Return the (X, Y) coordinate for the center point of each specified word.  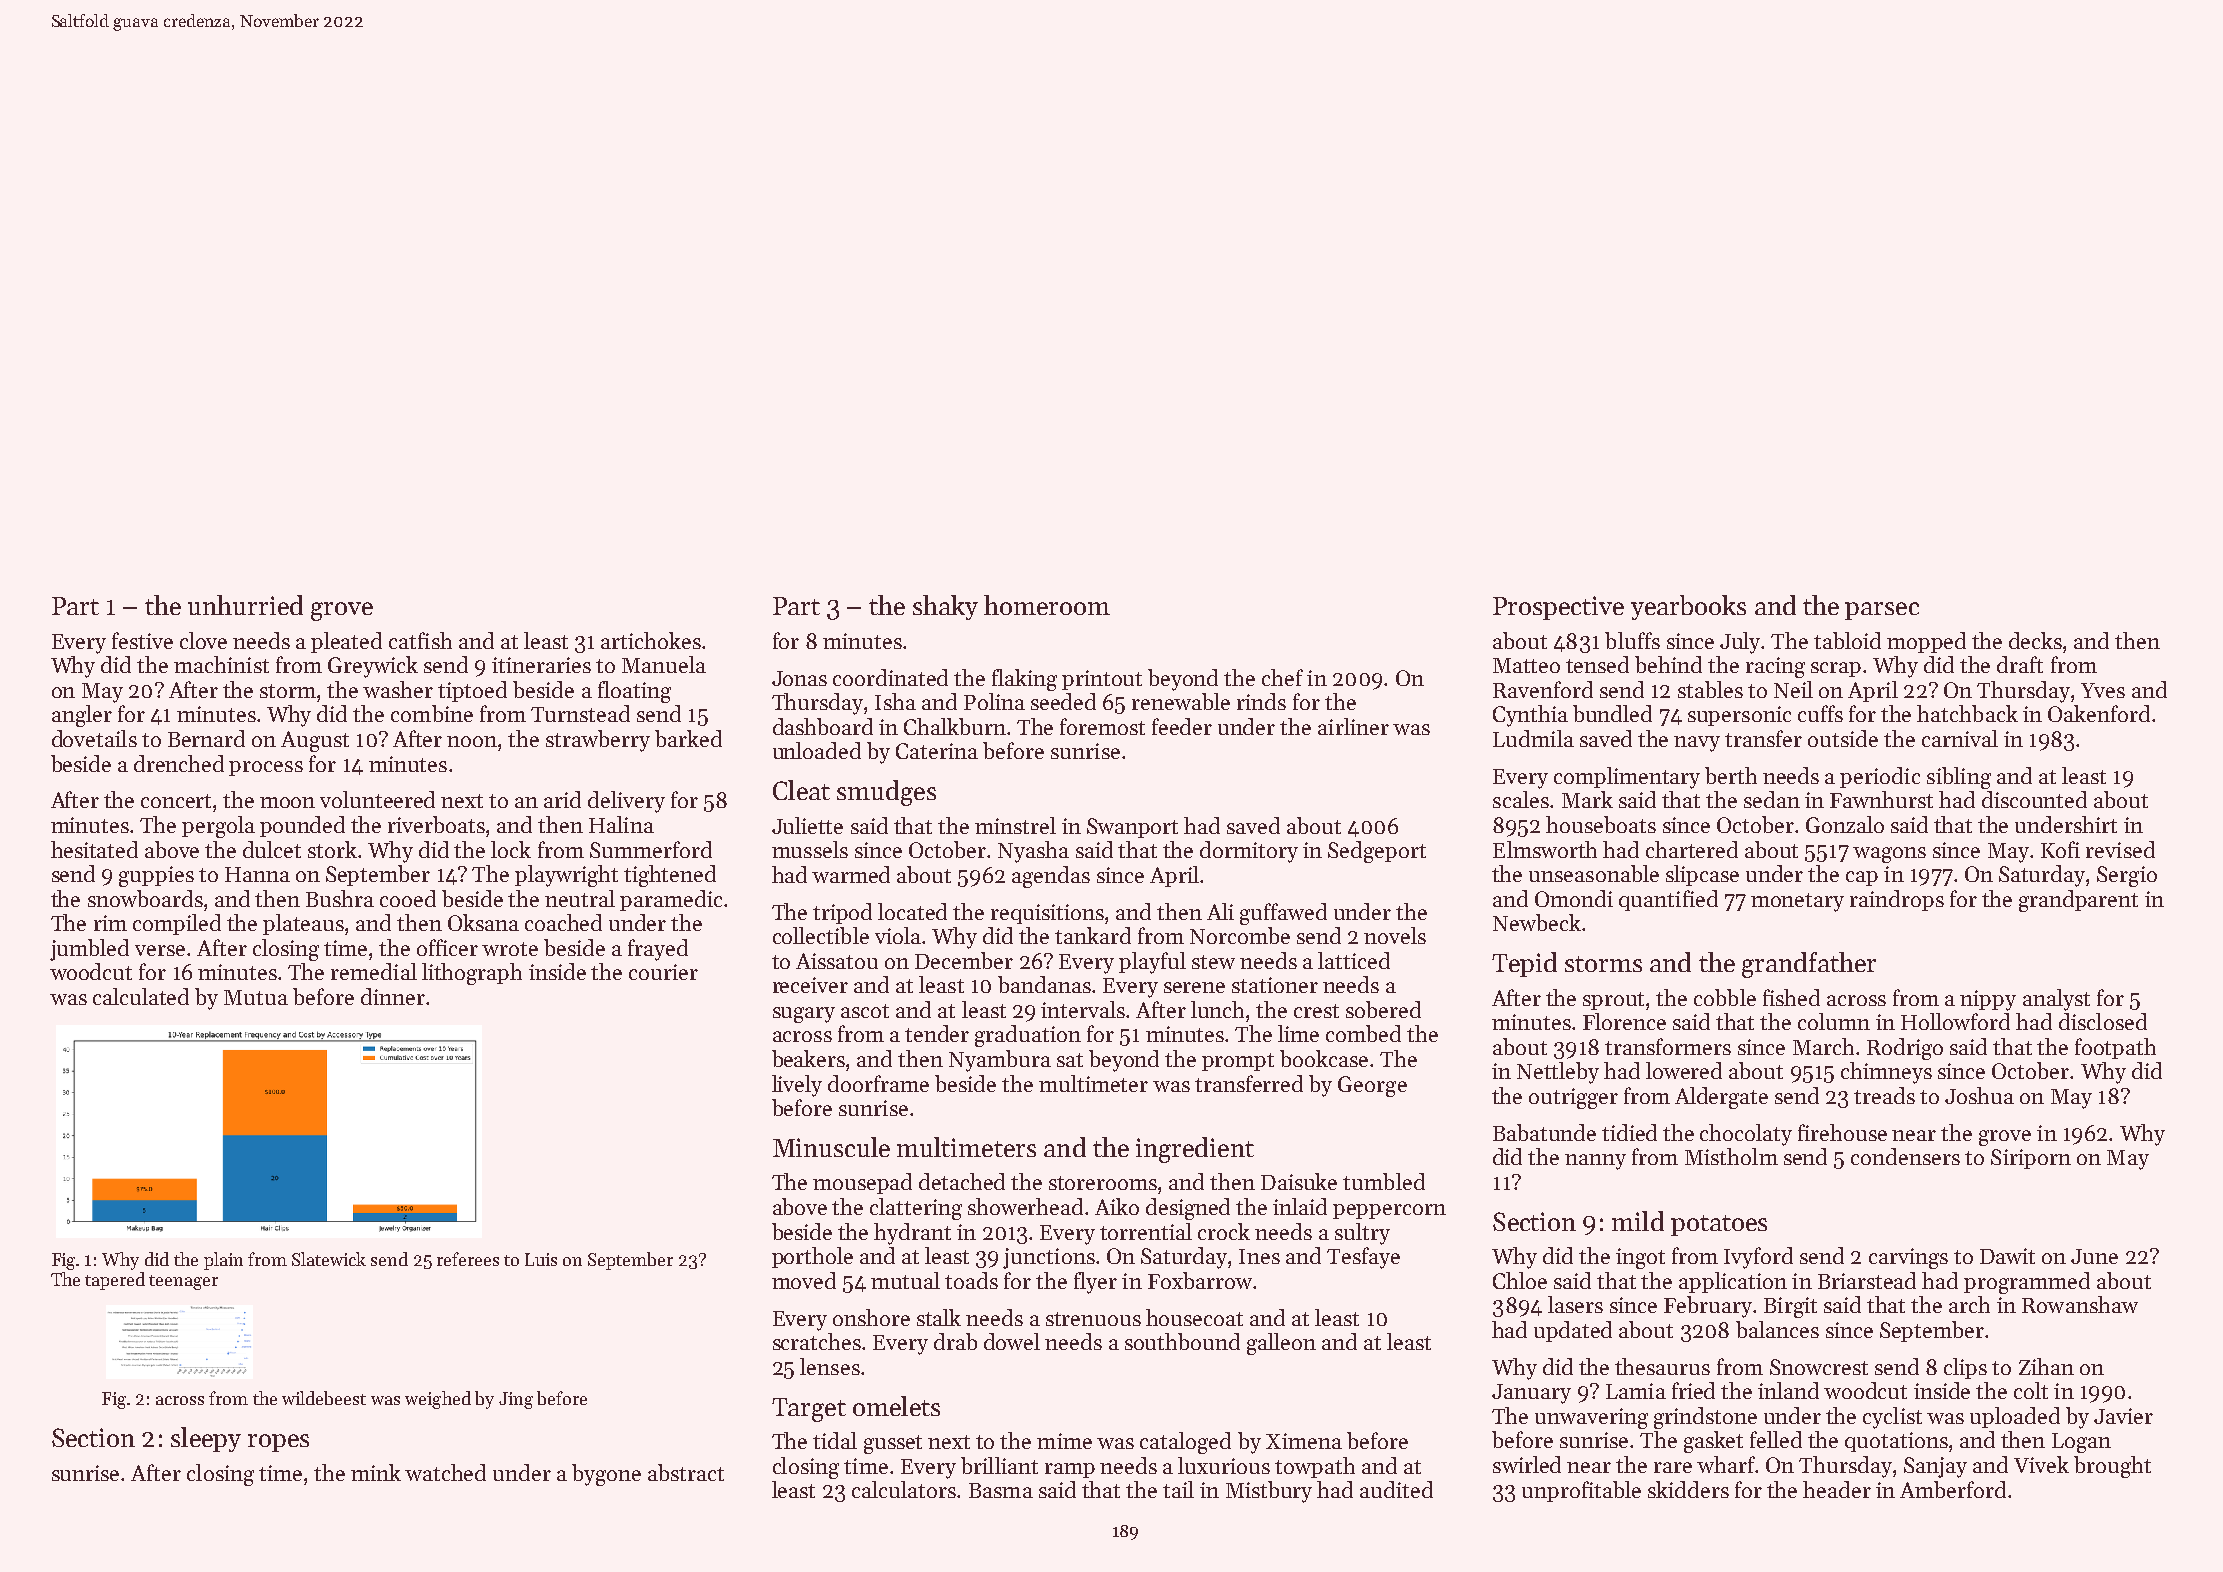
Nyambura (1000, 1061)
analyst (2056, 1000)
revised (2120, 849)
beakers (808, 1058)
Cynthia (1530, 716)
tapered (115, 1281)
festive (142, 640)
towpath (1315, 1467)
